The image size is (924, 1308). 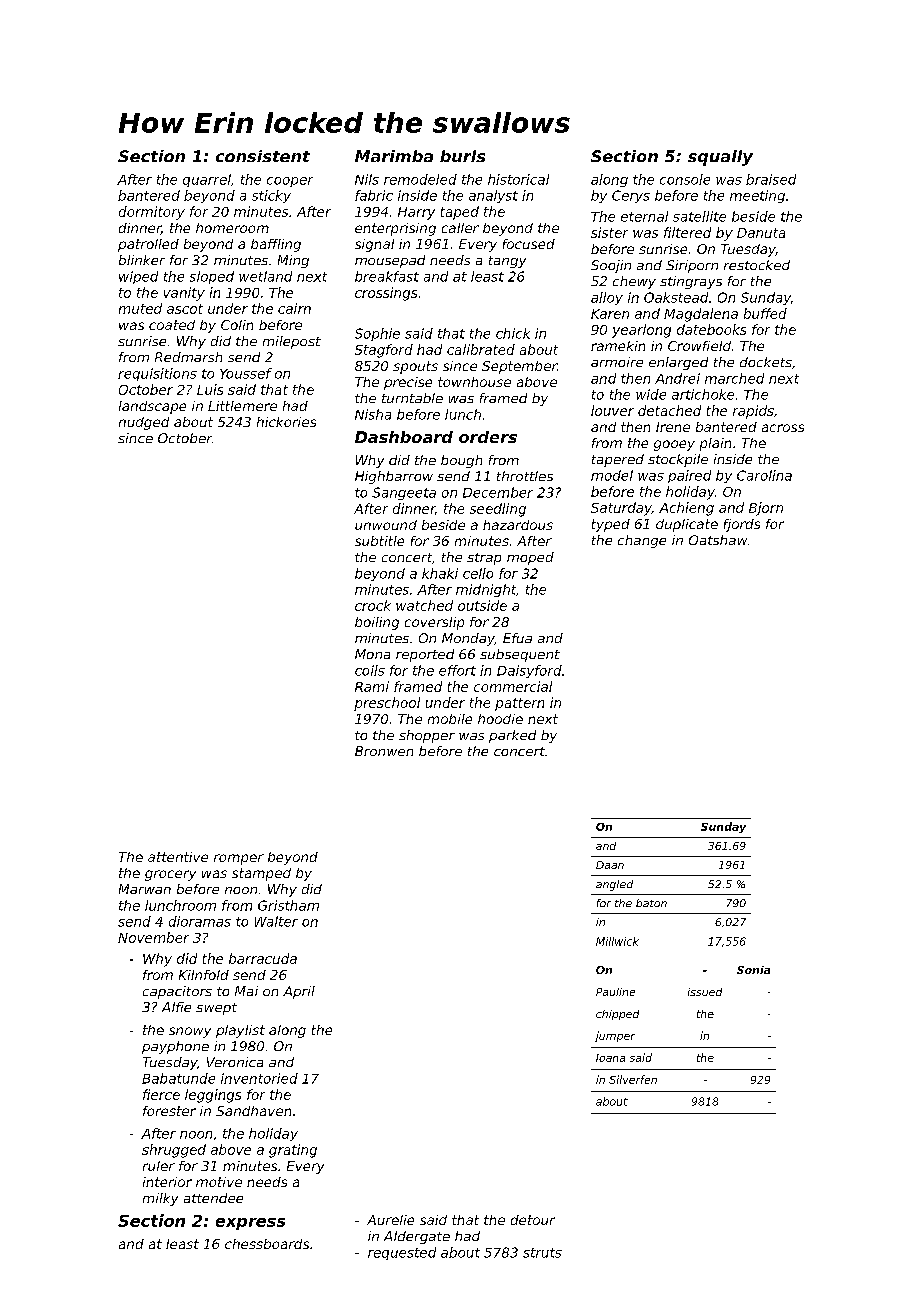 What do you see at coordinates (367, 179) in the page?
I see `Nils` at bounding box center [367, 179].
